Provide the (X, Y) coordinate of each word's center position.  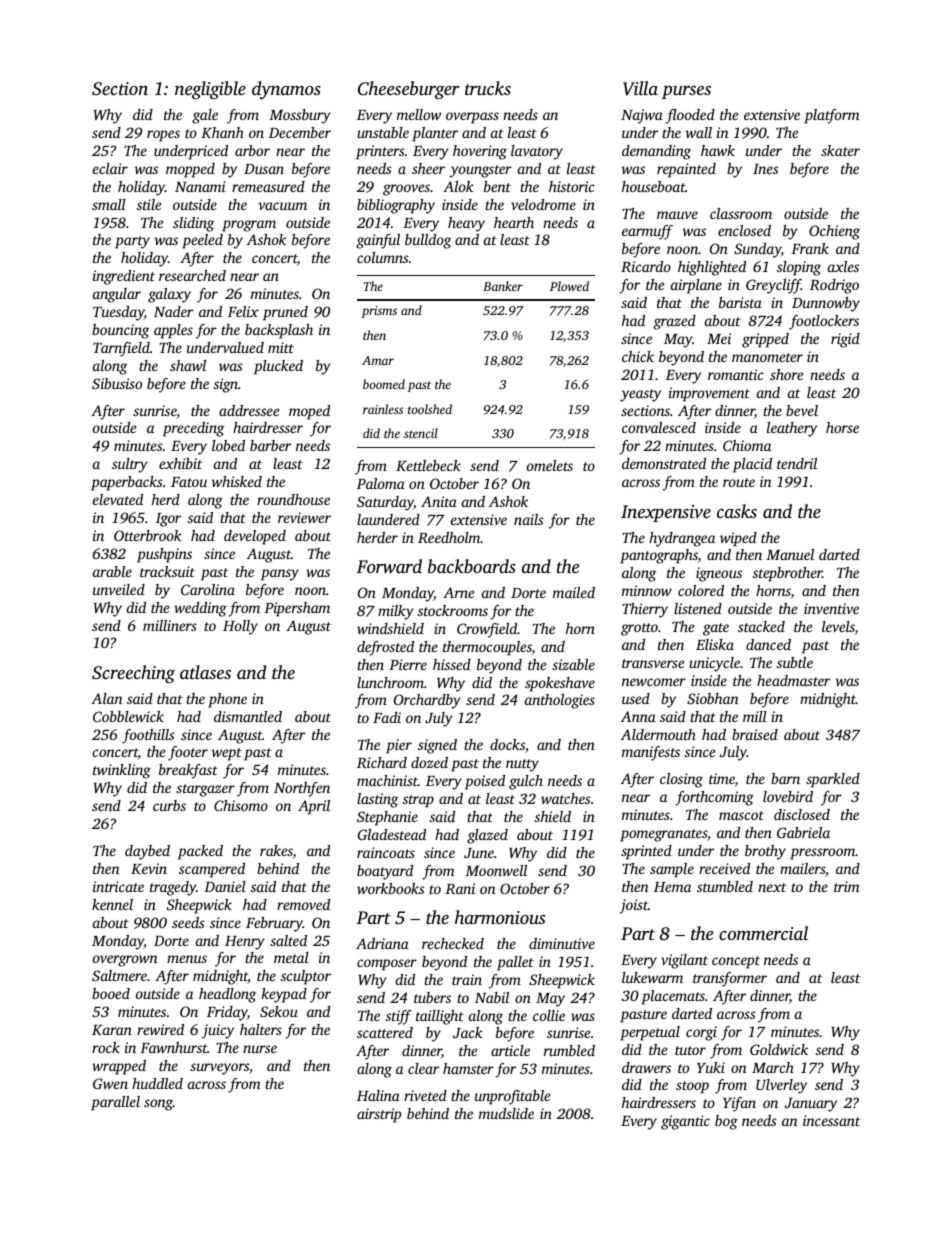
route (739, 482)
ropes (163, 136)
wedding (200, 609)
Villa (640, 88)
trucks (488, 88)
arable (112, 571)
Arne (458, 592)
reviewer (304, 517)
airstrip (379, 1115)
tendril (797, 463)
